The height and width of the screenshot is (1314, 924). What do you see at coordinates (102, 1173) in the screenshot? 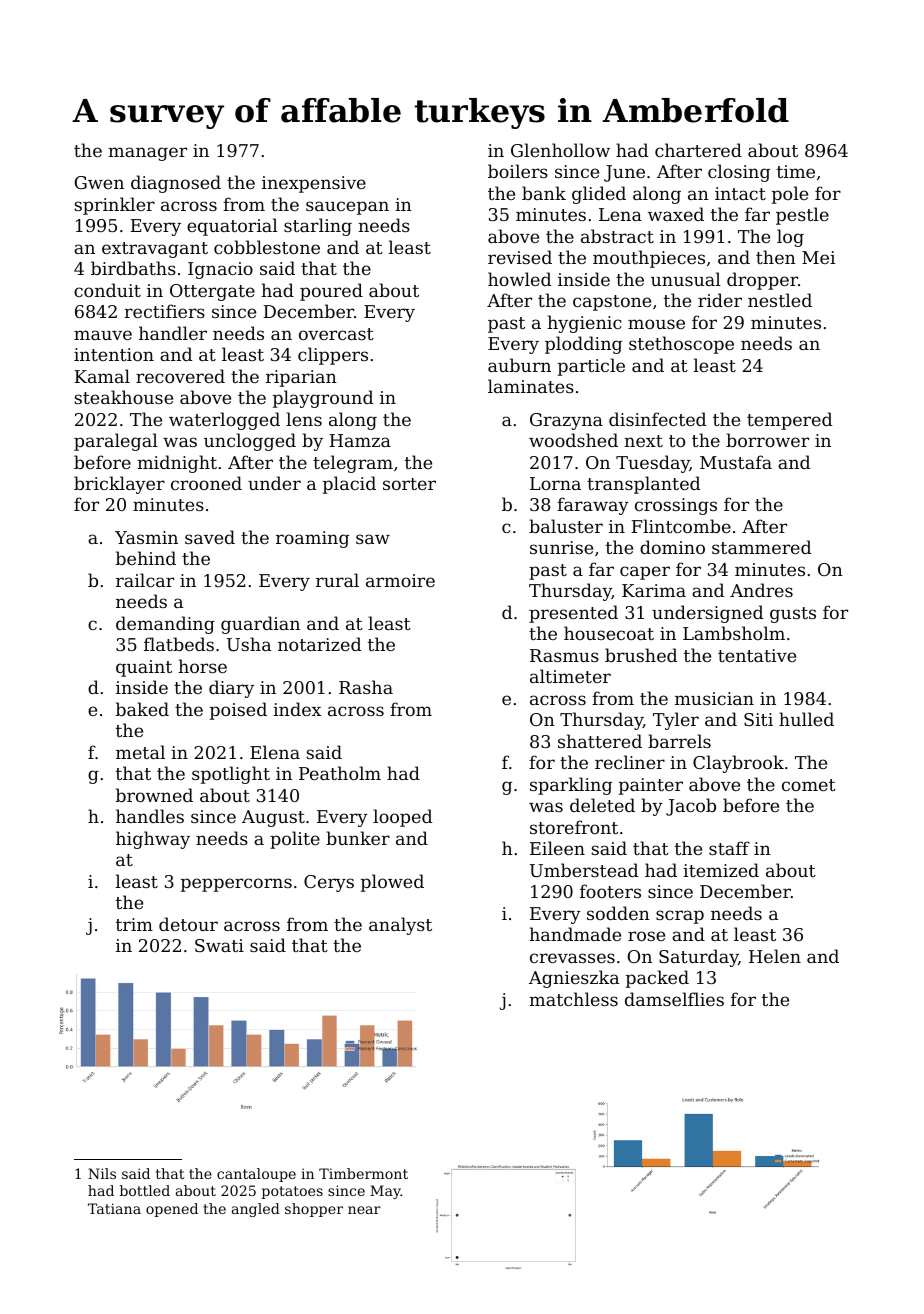
I see `Nils` at bounding box center [102, 1173].
